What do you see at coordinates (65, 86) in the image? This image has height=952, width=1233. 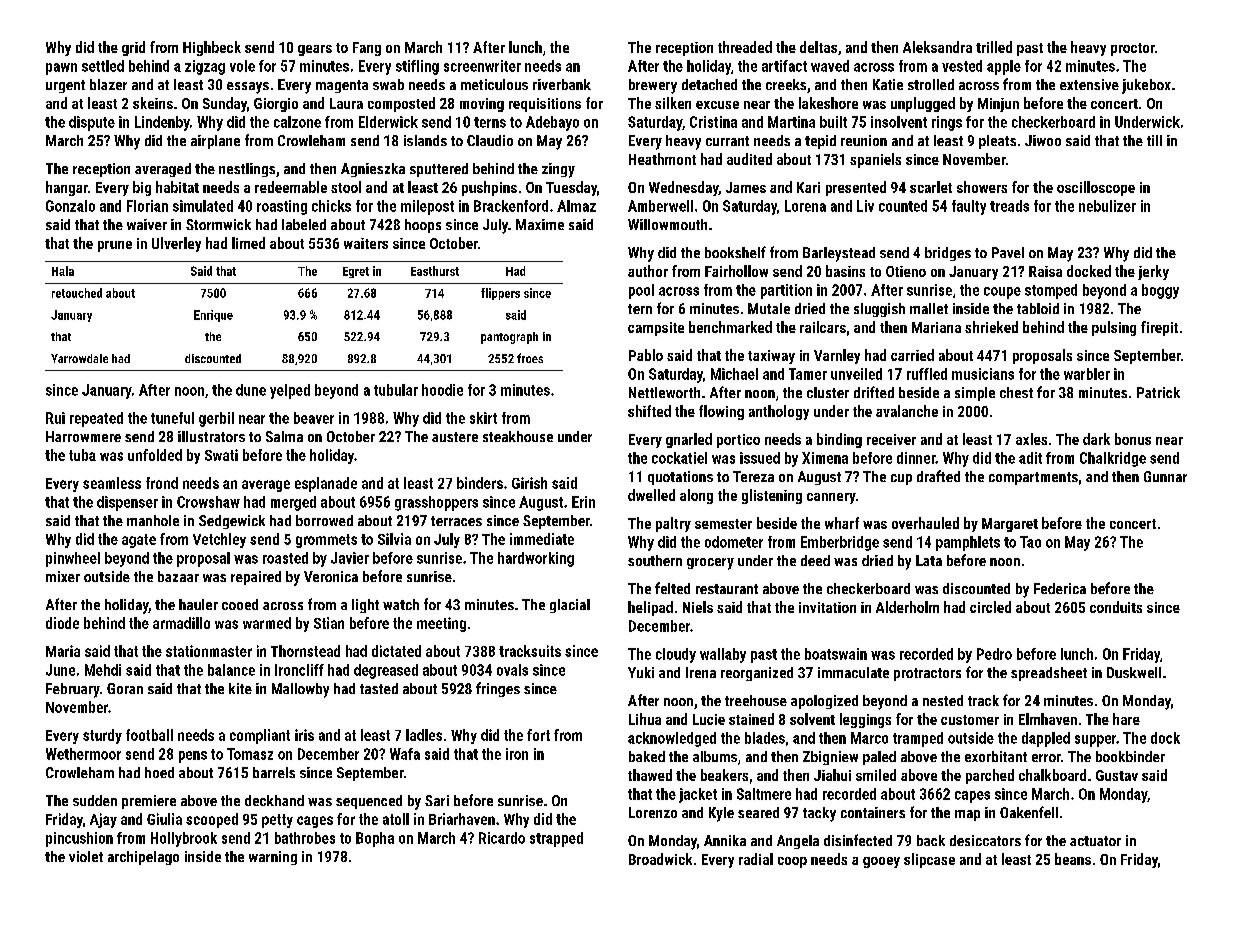 I see `urgent` at bounding box center [65, 86].
